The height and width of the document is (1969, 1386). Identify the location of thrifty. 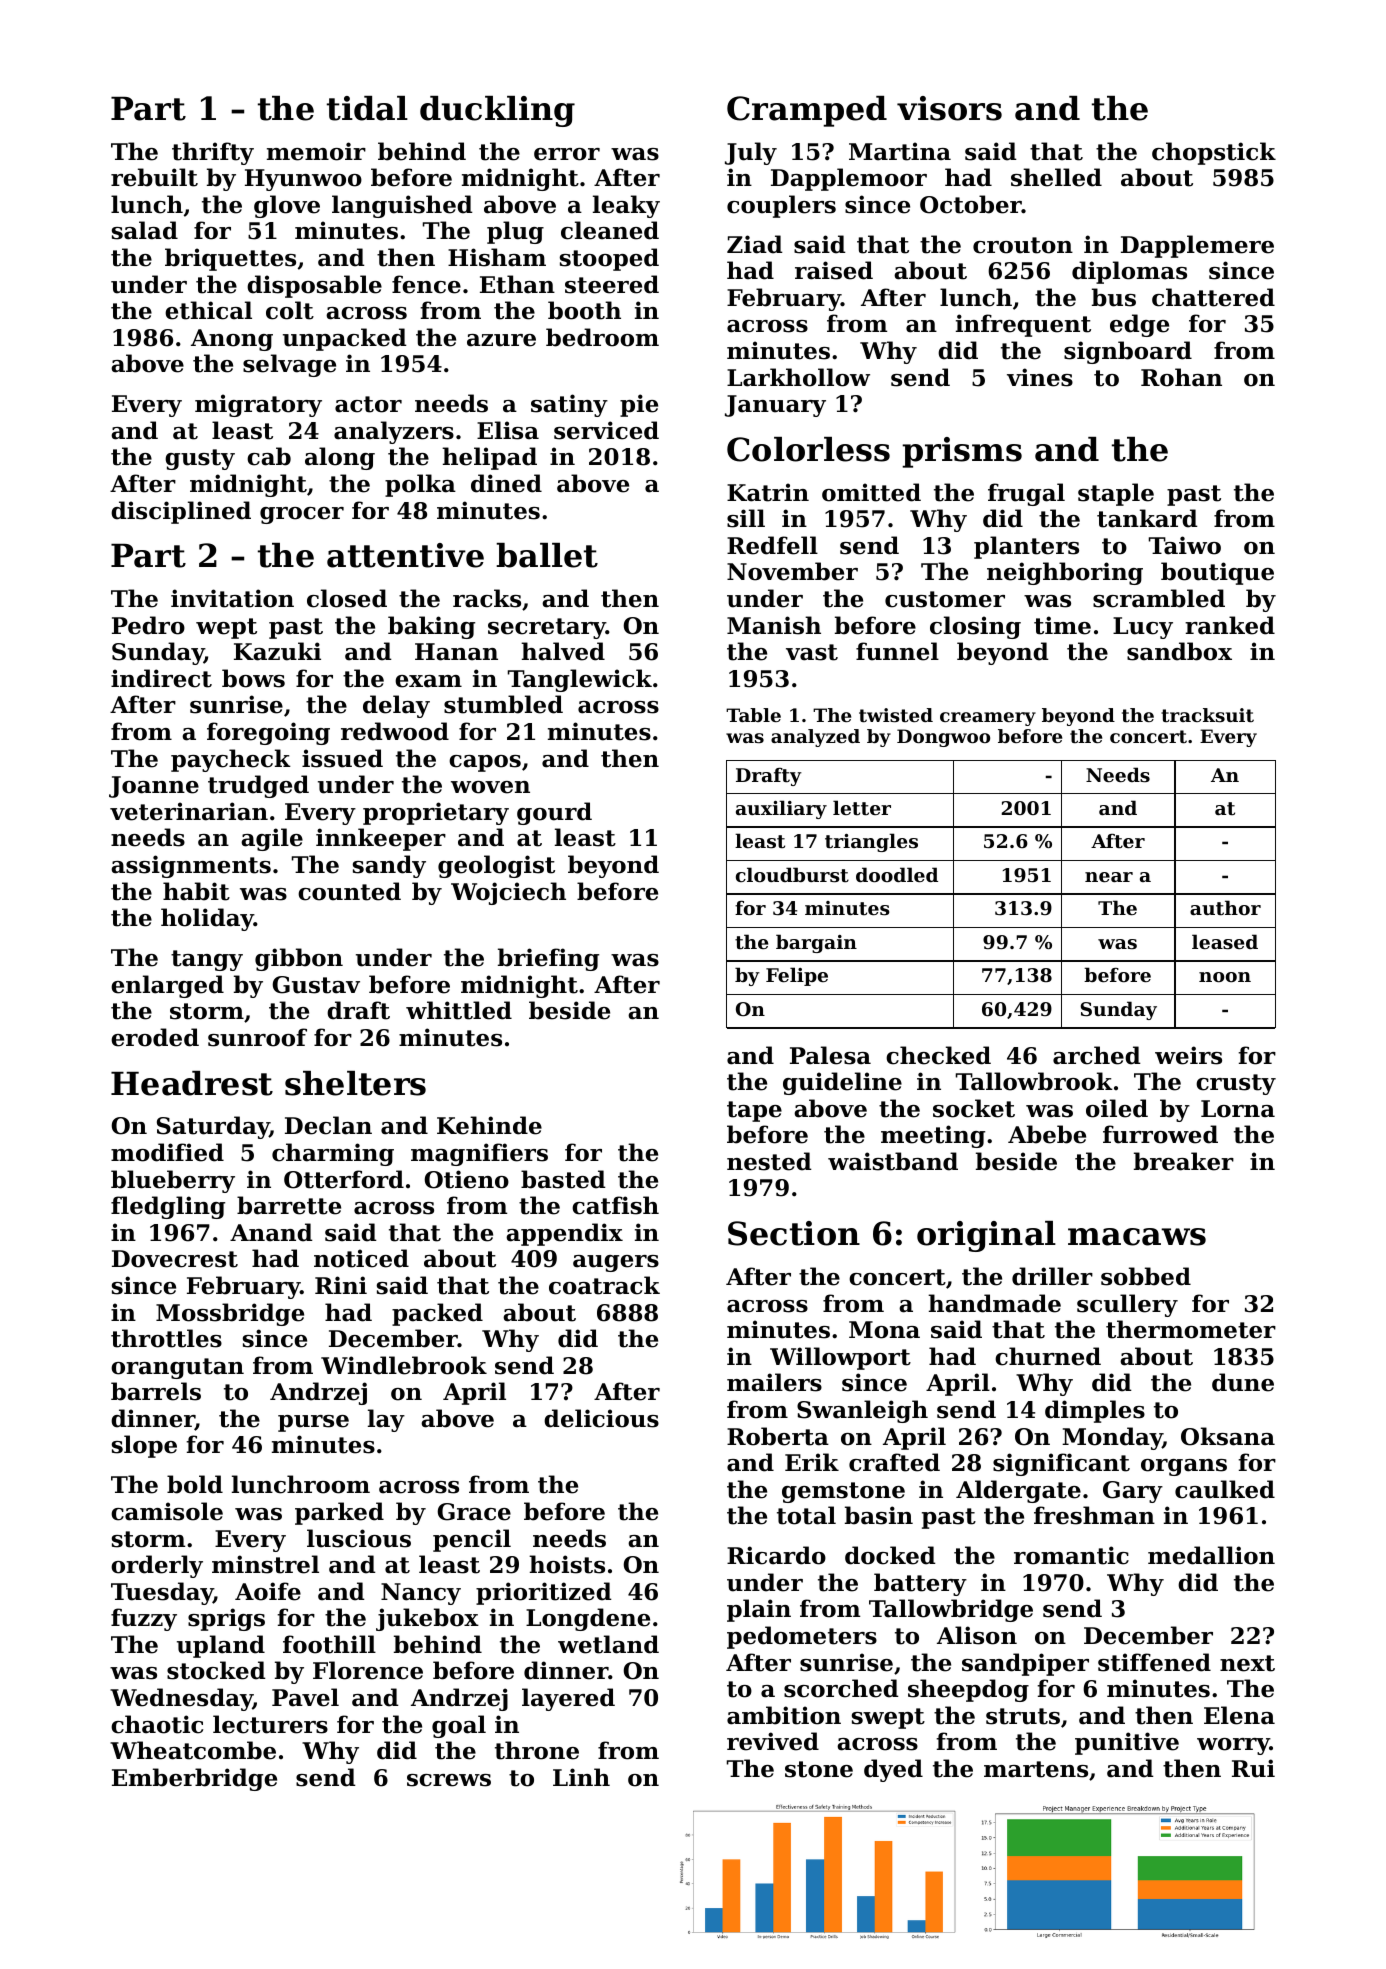
(213, 153).
